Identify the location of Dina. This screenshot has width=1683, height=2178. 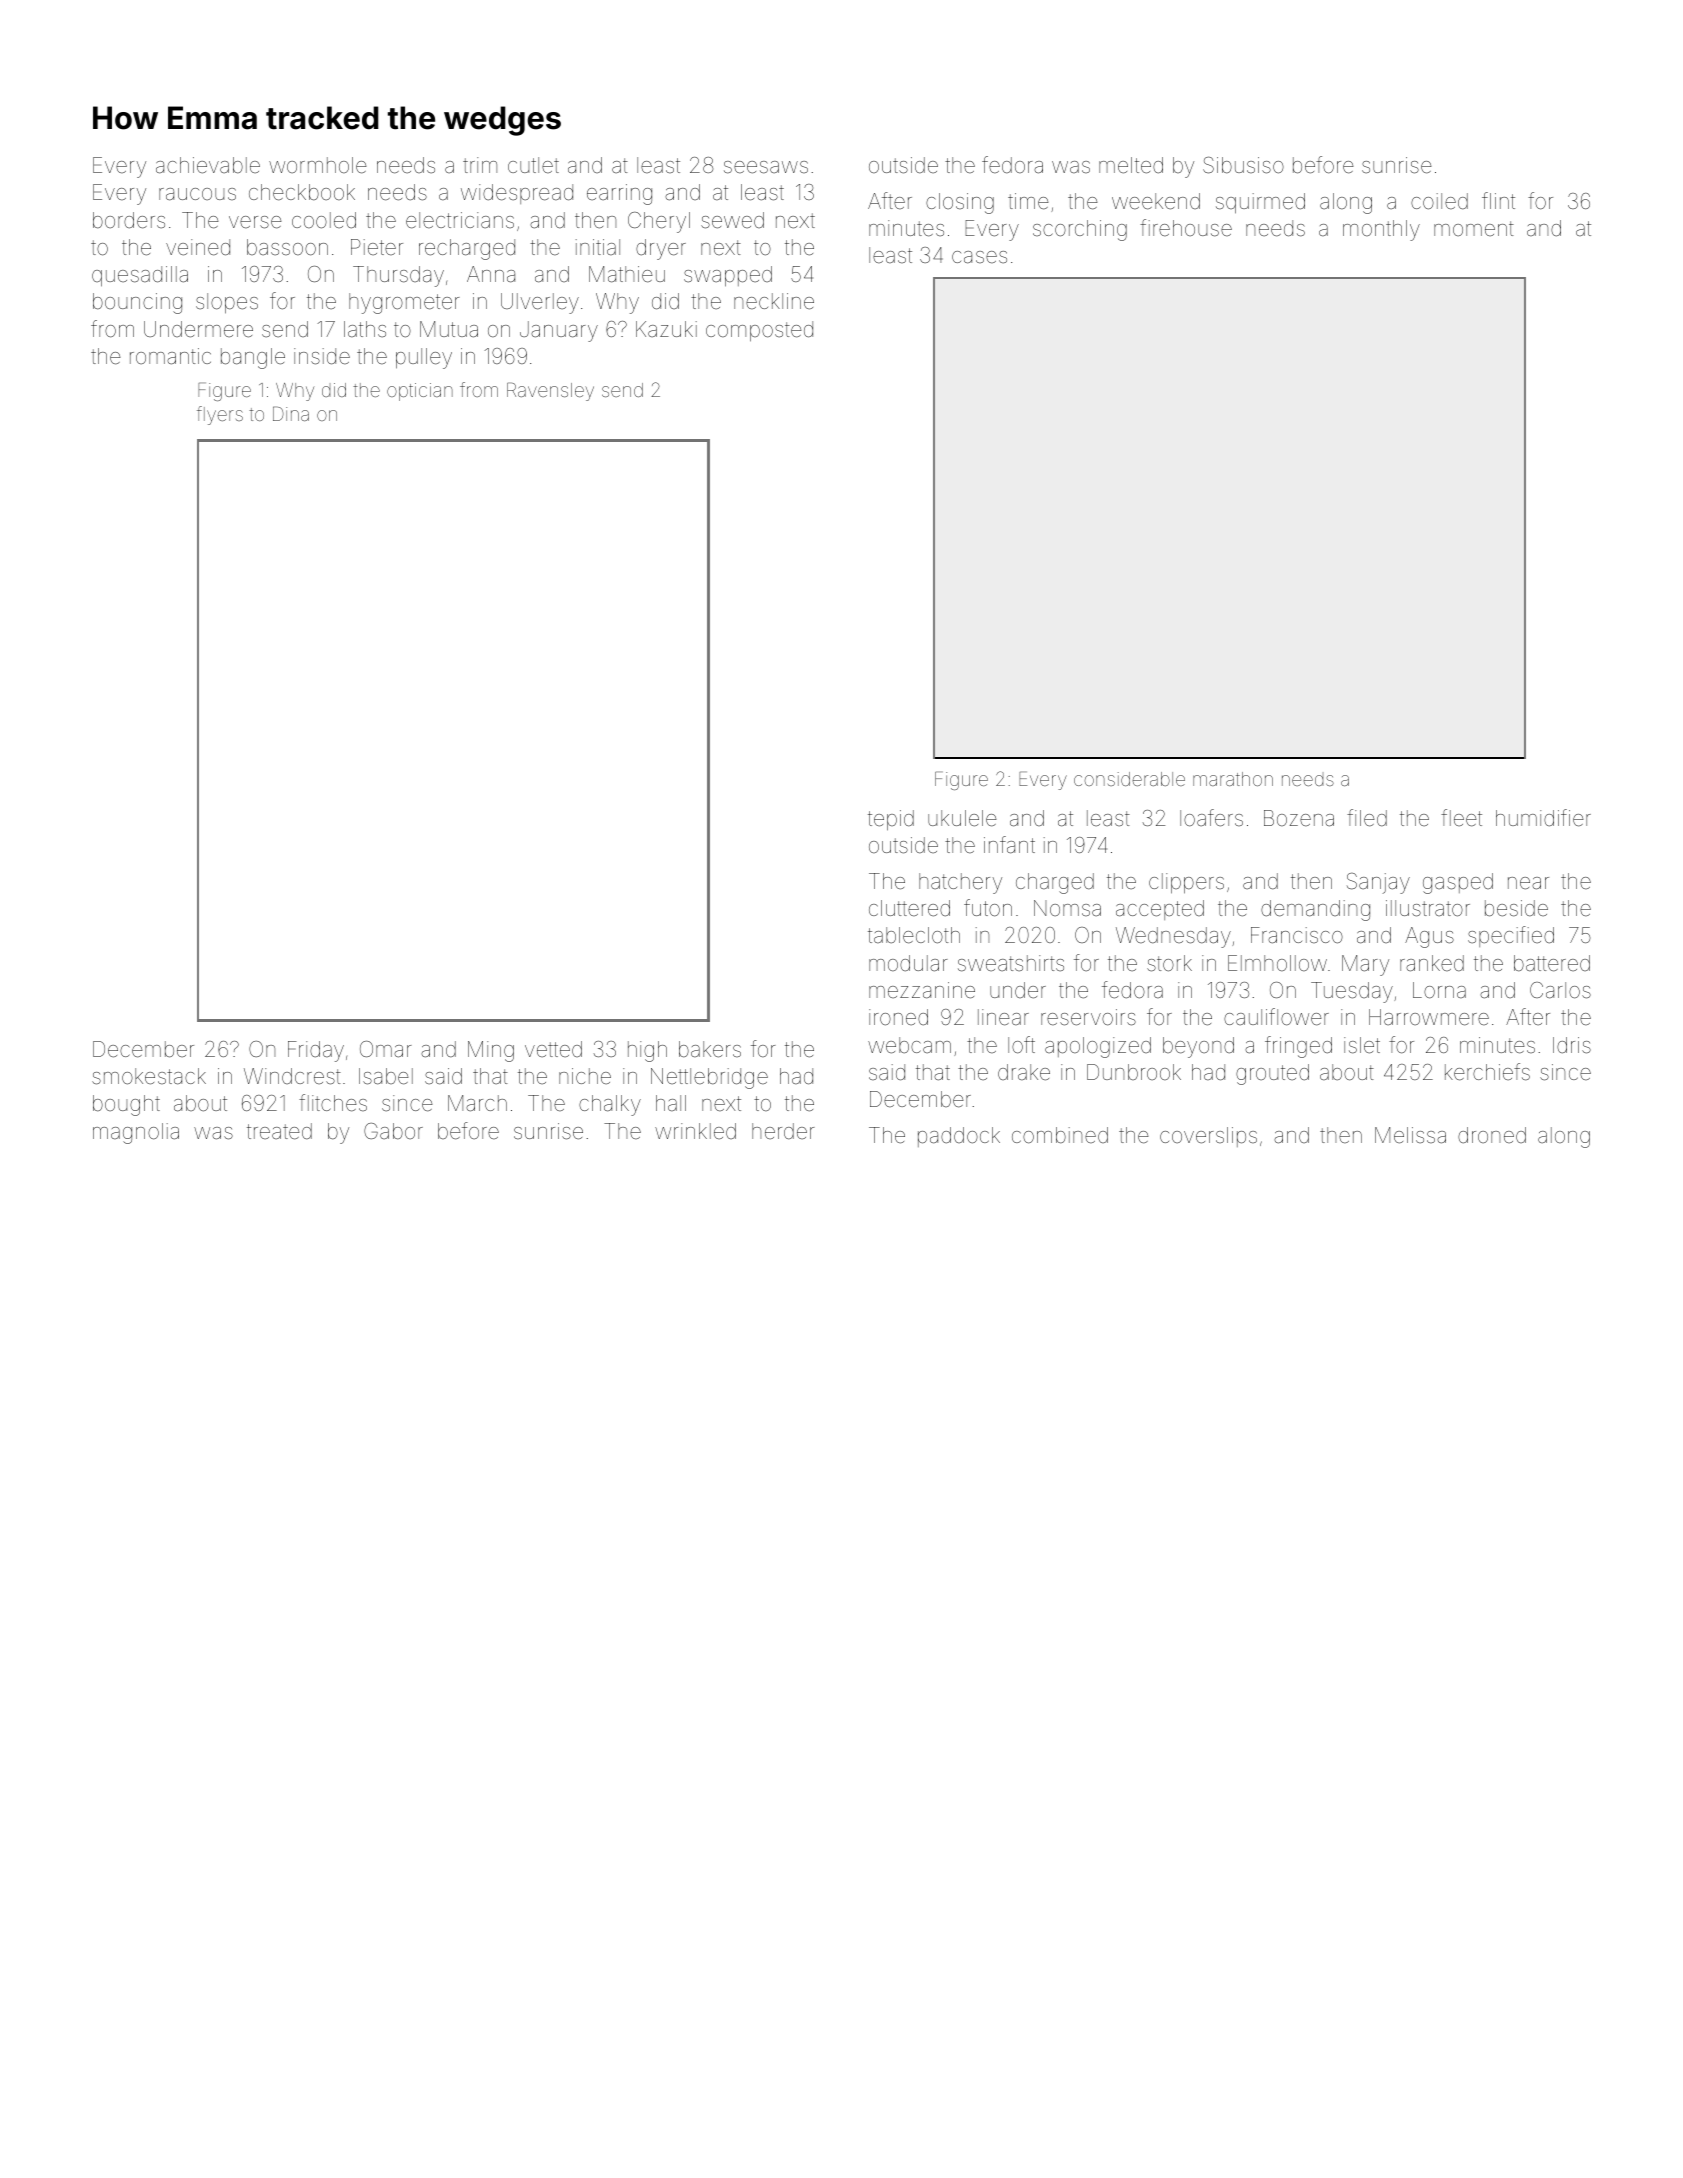
(291, 414).
